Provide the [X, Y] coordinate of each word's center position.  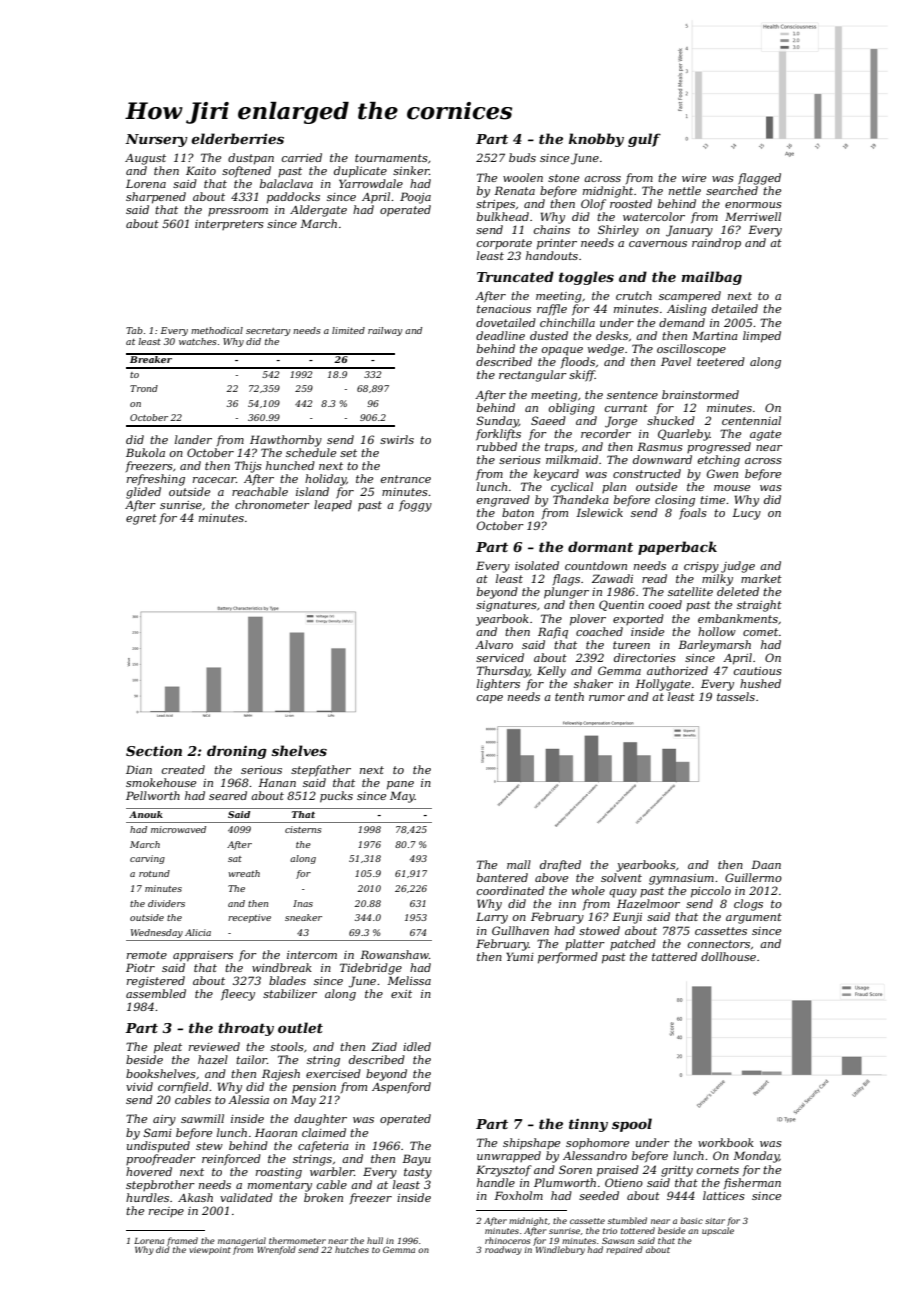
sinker [411, 170]
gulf [644, 140]
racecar [214, 480]
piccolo [711, 892]
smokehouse [161, 782]
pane [400, 785]
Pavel [676, 361]
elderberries [237, 138]
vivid [139, 1086]
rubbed [497, 446]
